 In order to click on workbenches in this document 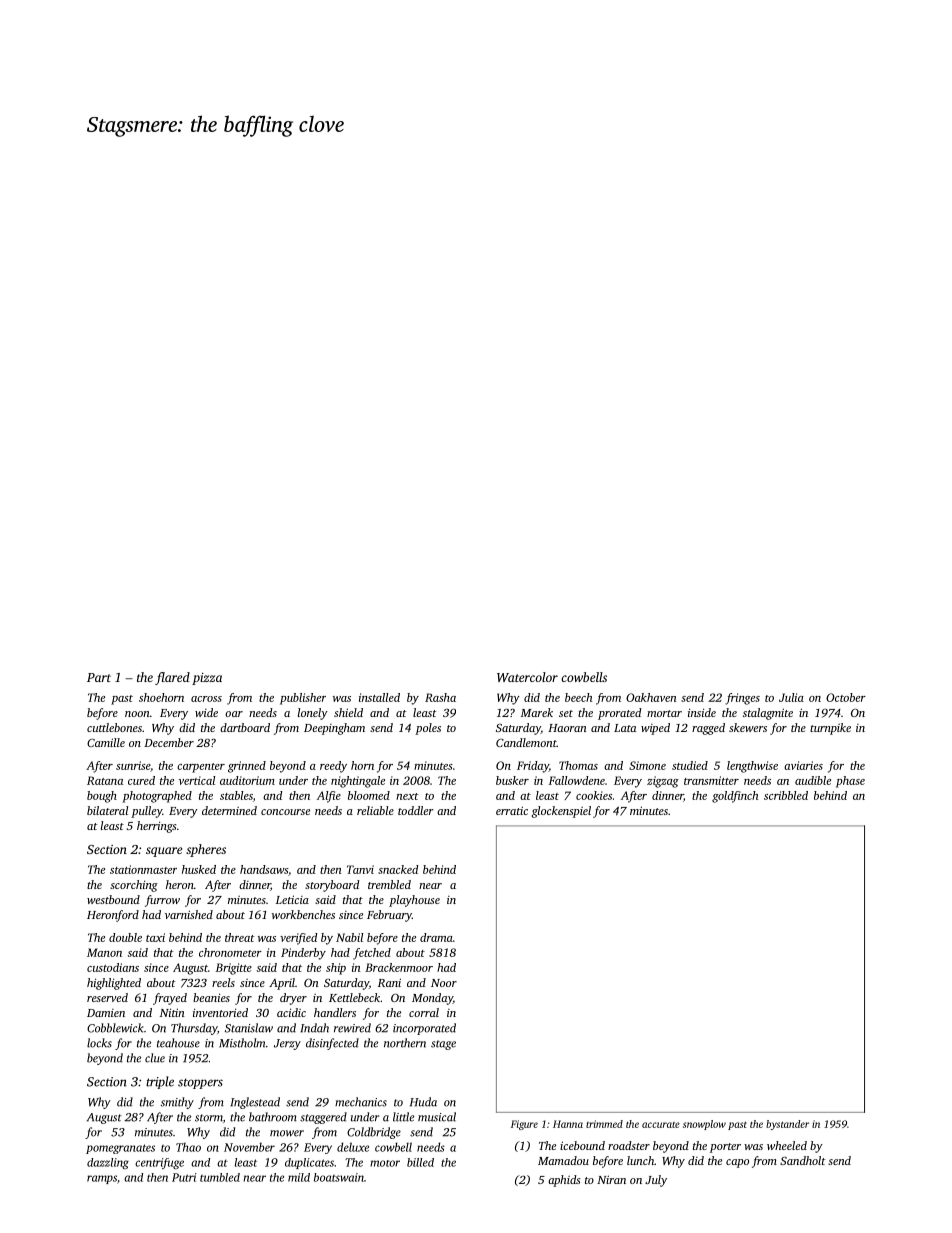, I will do `click(303, 914)`.
